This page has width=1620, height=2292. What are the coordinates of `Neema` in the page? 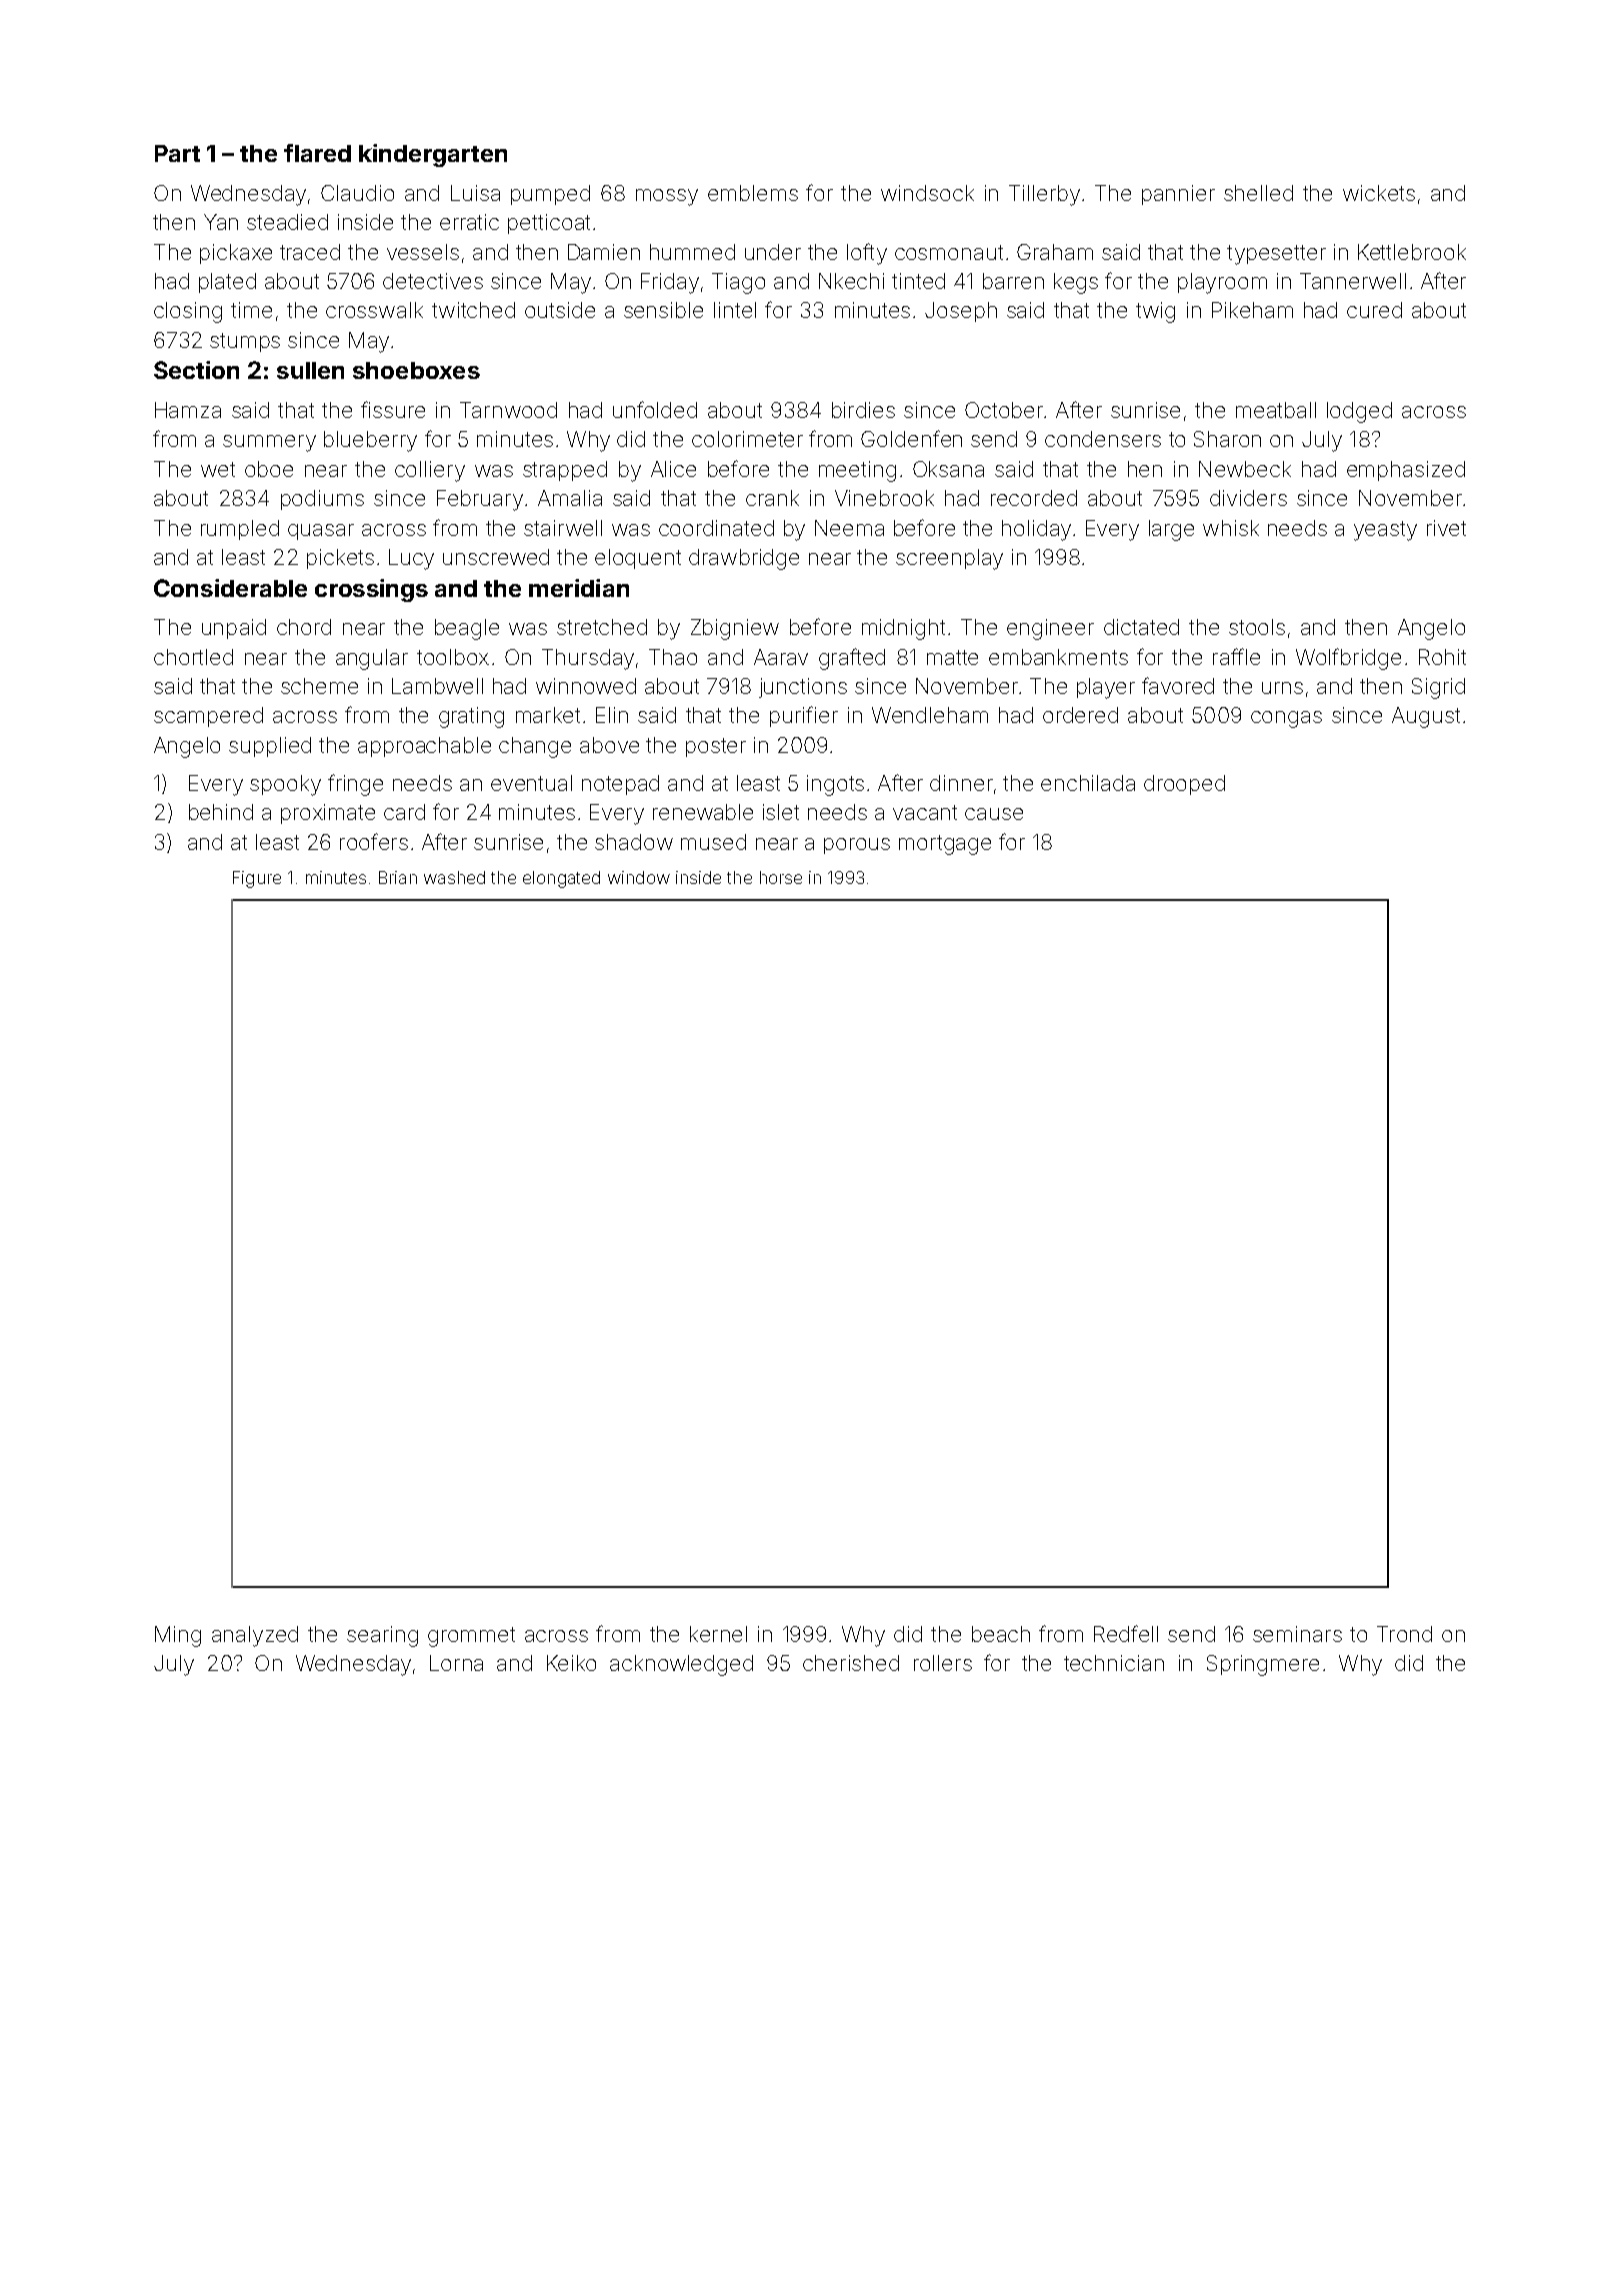 It's located at (849, 528).
